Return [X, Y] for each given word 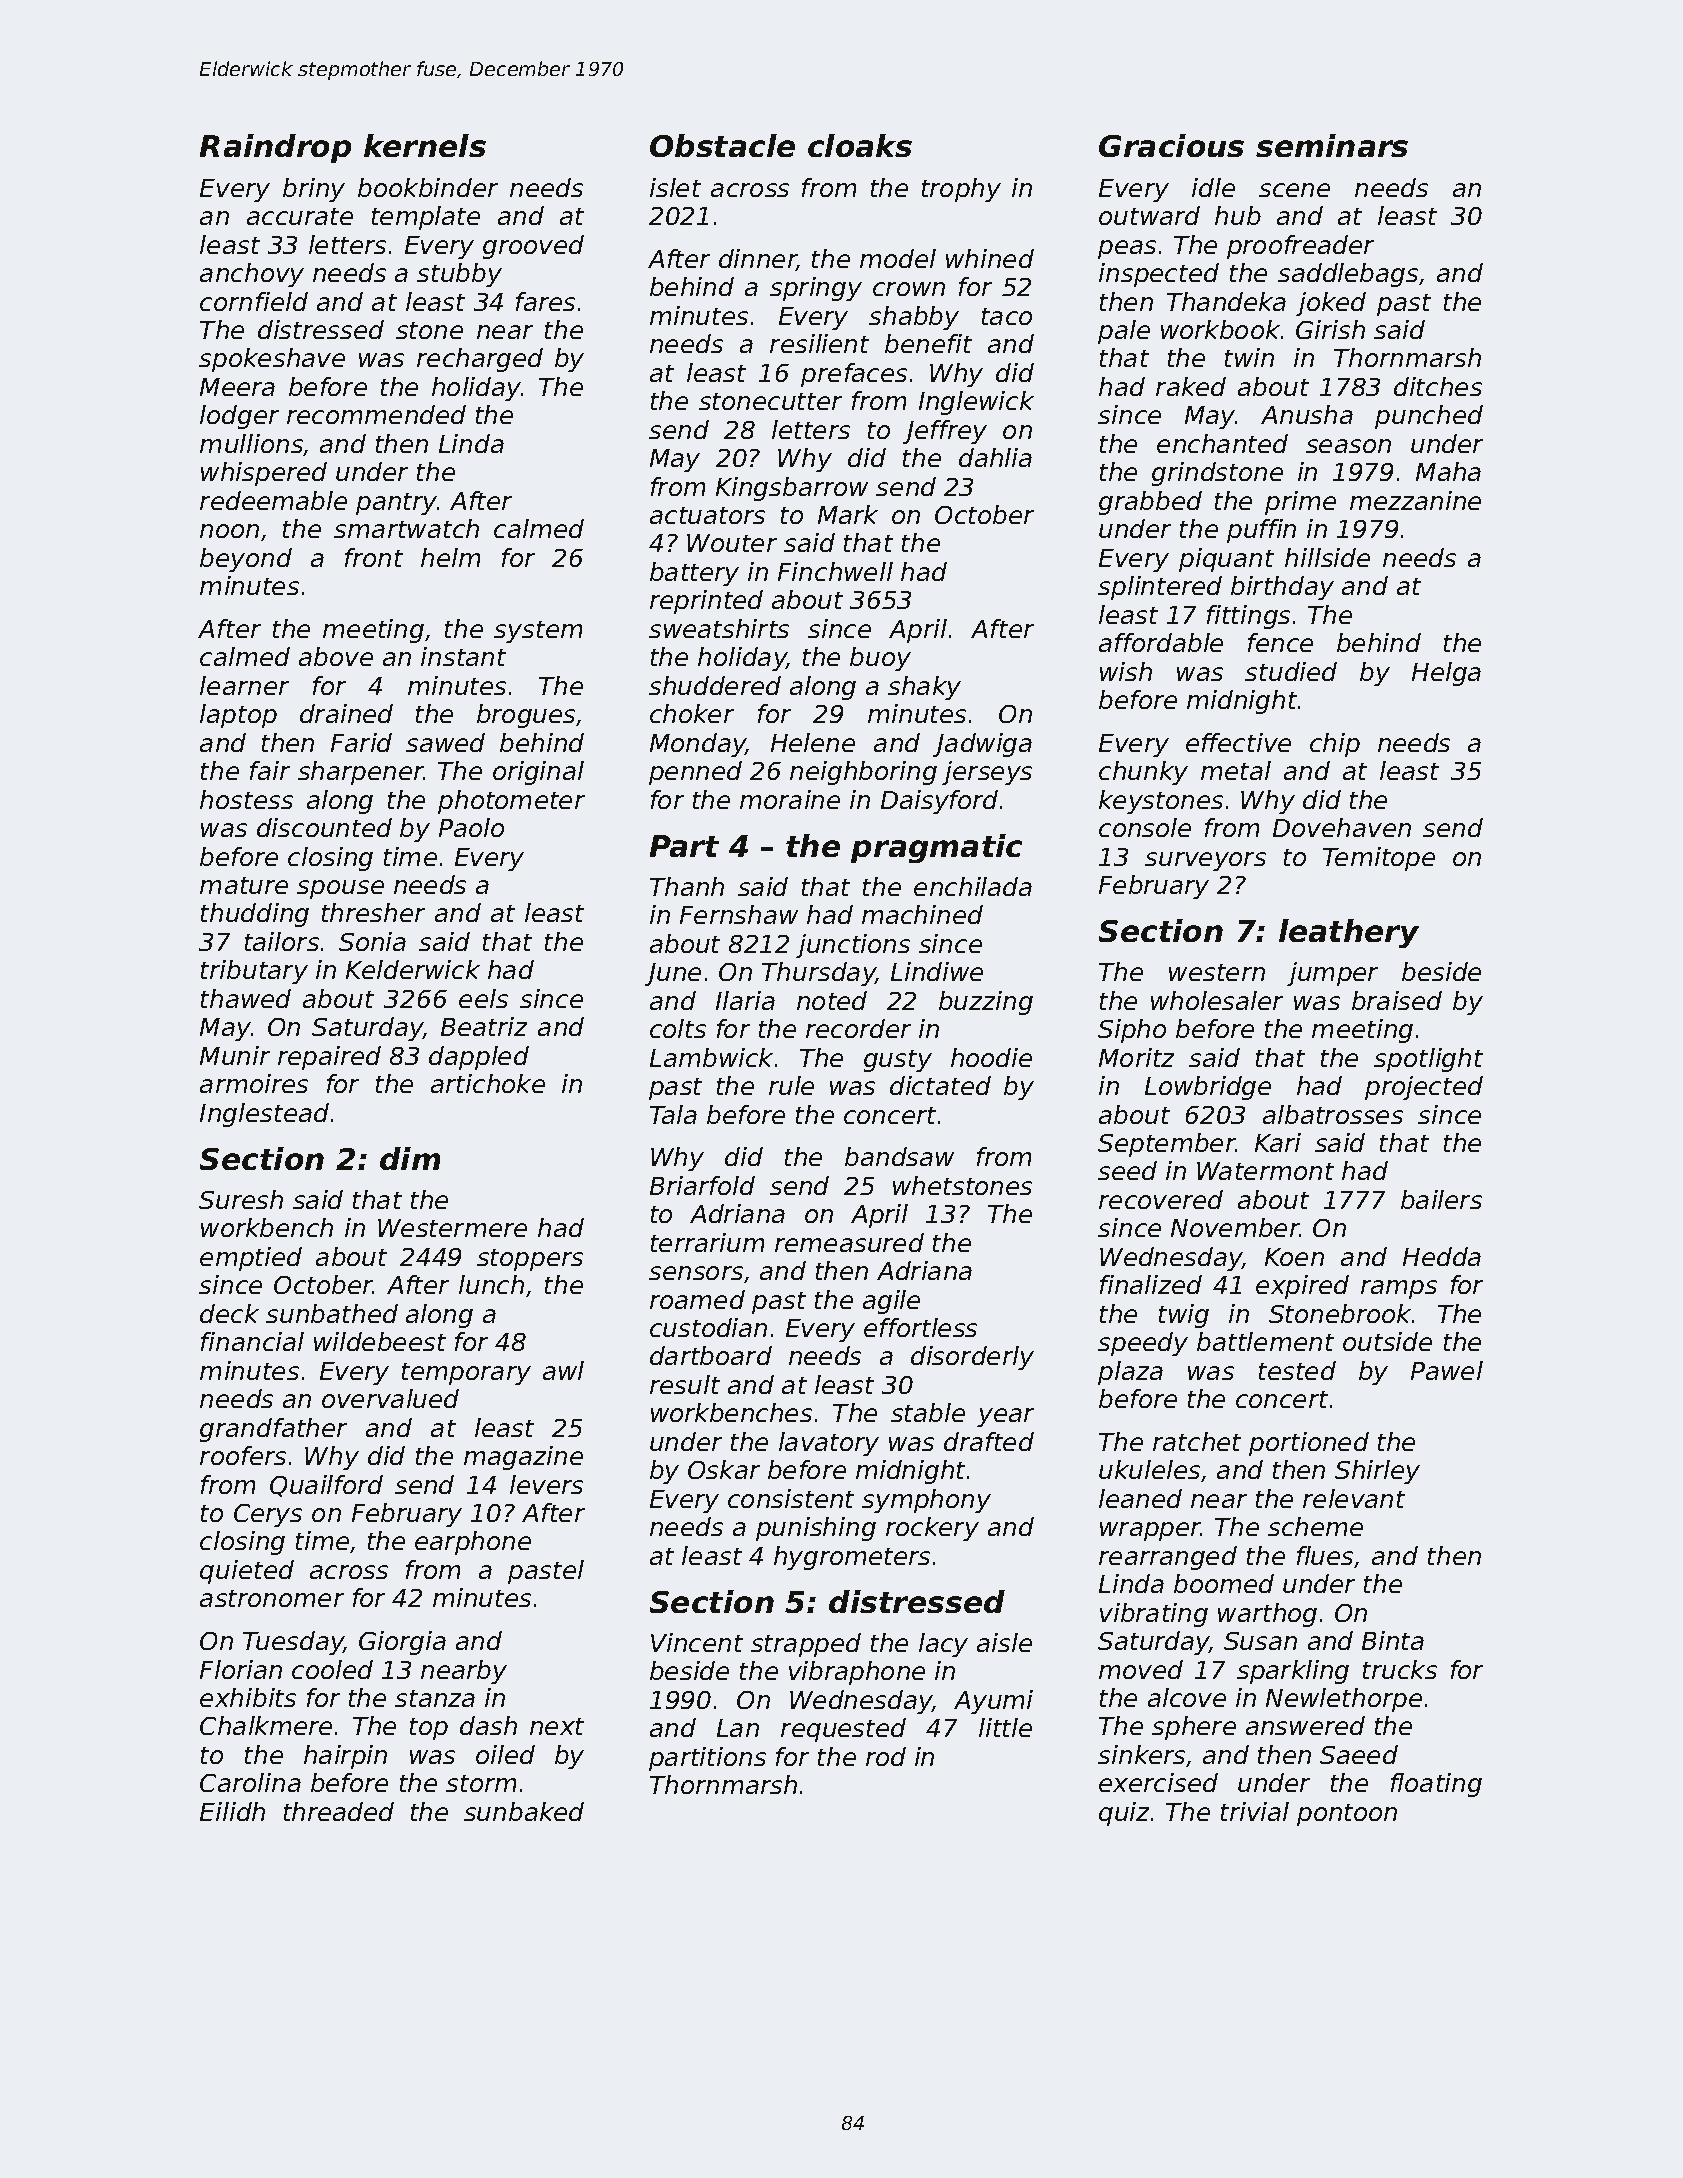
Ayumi [993, 1702]
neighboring [863, 773]
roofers [243, 1455]
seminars [1332, 145]
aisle [1004, 1642]
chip [1335, 745]
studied [1291, 671]
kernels [425, 145]
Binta [1393, 1640]
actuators [707, 515]
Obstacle [722, 145]
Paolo [471, 827]
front [374, 557]
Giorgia [402, 1643]
